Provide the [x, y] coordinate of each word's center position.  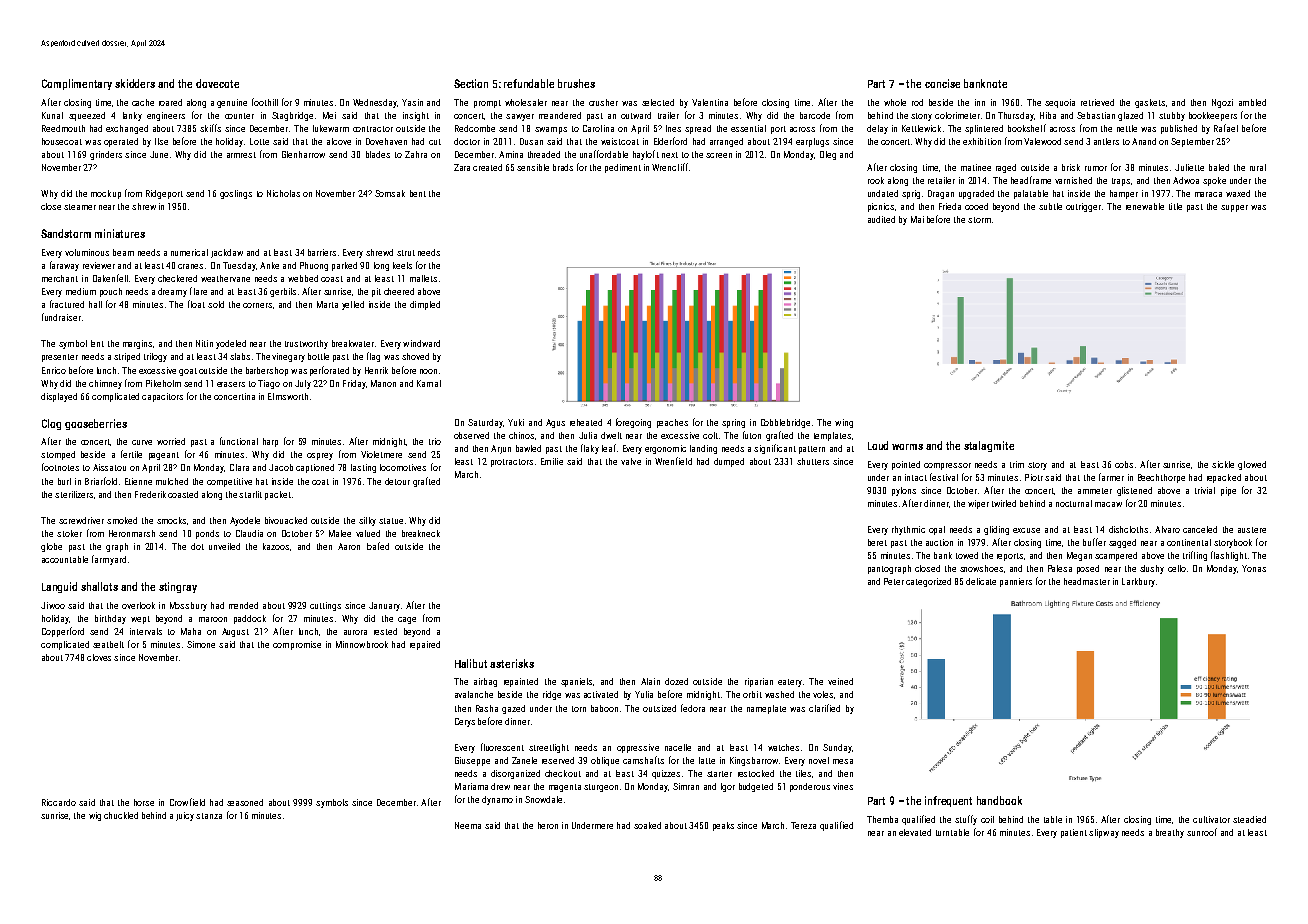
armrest [241, 155]
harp [270, 442]
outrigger [1083, 207]
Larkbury [1138, 582]
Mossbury [188, 606]
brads [563, 167]
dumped [729, 462]
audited [881, 219]
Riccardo [59, 802]
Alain [650, 681]
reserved [558, 760]
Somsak [390, 193]
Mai [917, 219]
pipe [1228, 491]
